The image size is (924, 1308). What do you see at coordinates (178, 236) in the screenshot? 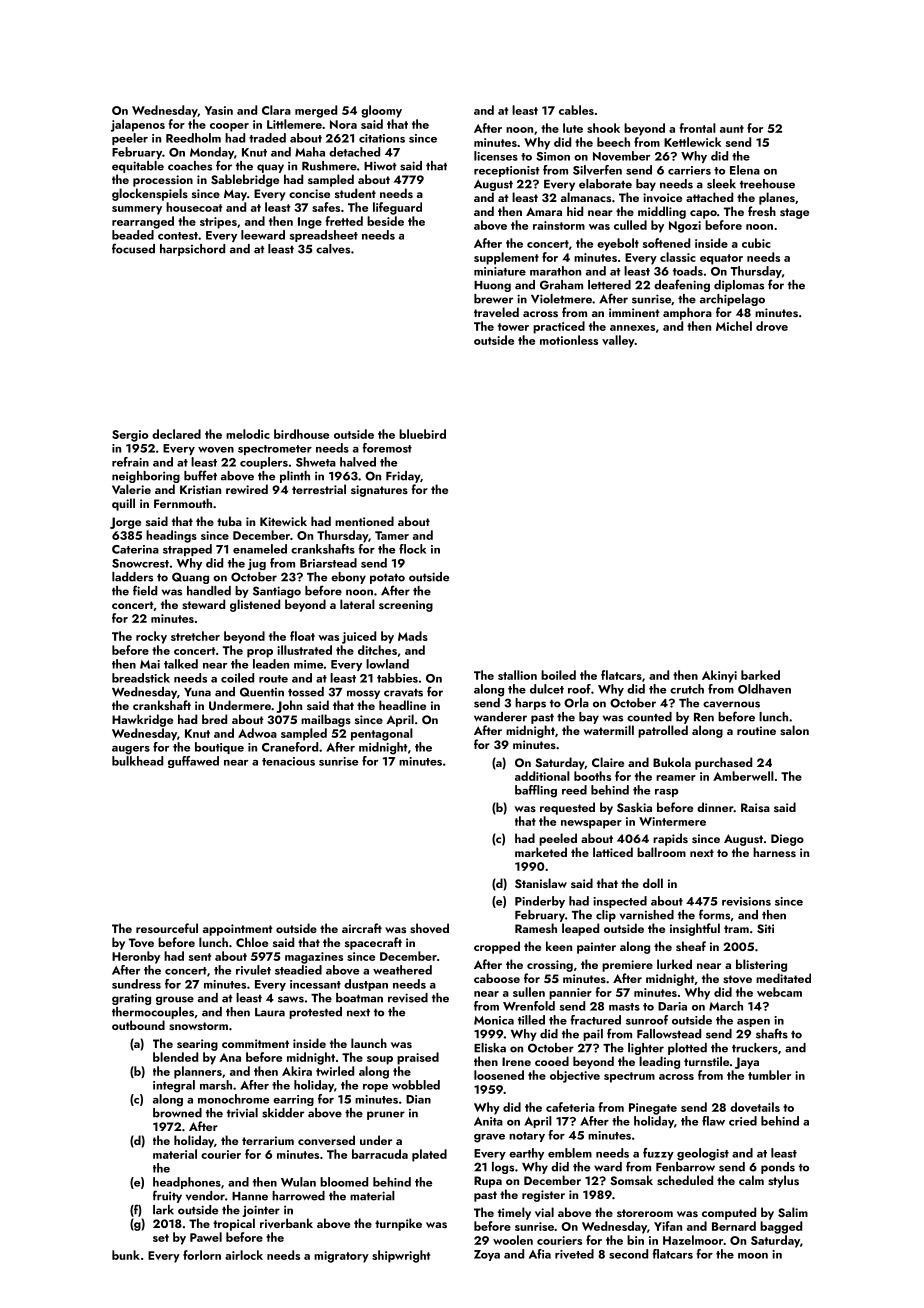
I see `contest` at bounding box center [178, 236].
